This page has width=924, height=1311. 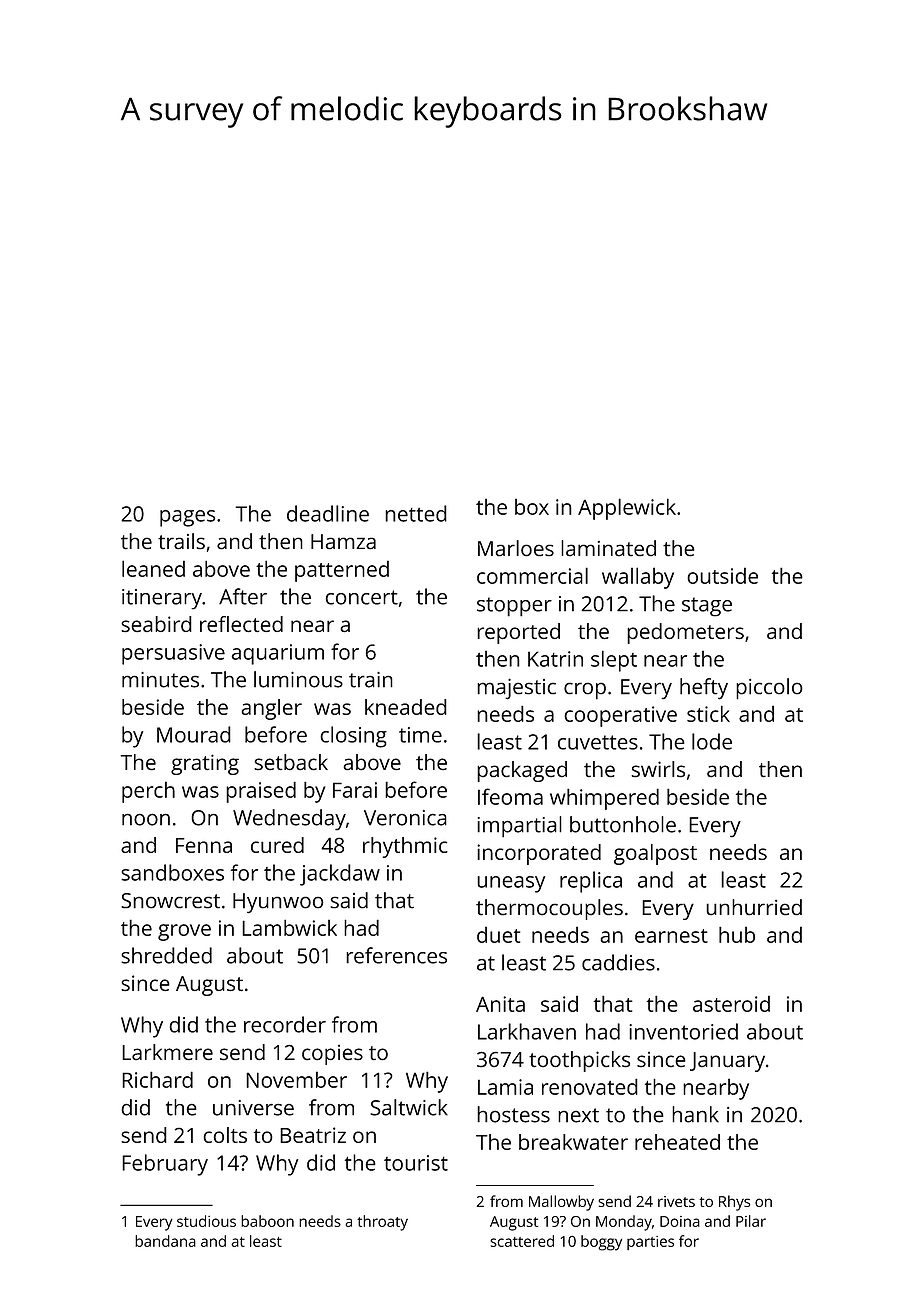 What do you see at coordinates (578, 1115) in the page?
I see `next` at bounding box center [578, 1115].
